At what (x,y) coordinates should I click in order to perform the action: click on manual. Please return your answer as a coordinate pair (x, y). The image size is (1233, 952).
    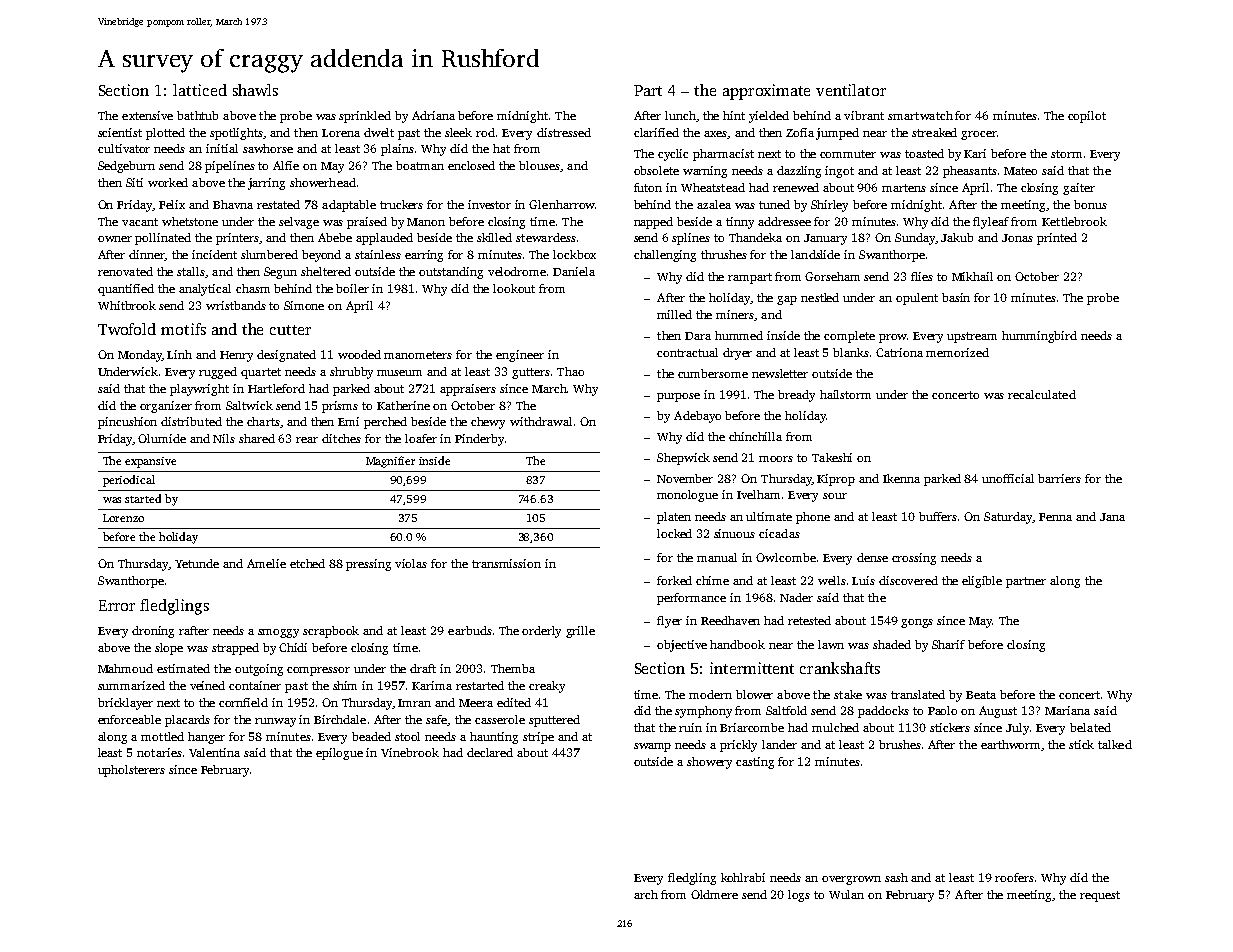
    Looking at the image, I should click on (717, 557).
